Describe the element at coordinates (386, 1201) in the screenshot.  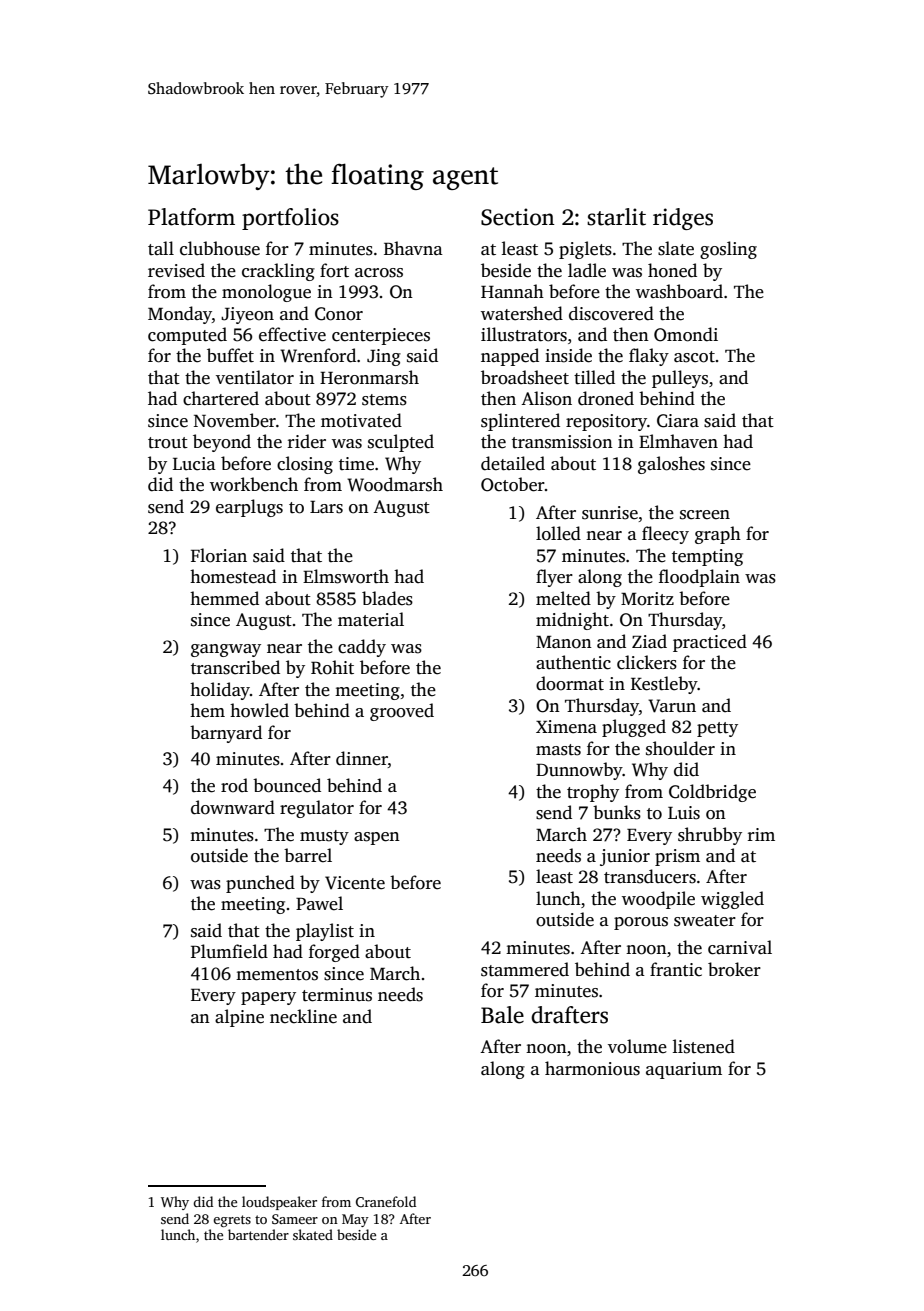
I see `Cranefold` at that location.
